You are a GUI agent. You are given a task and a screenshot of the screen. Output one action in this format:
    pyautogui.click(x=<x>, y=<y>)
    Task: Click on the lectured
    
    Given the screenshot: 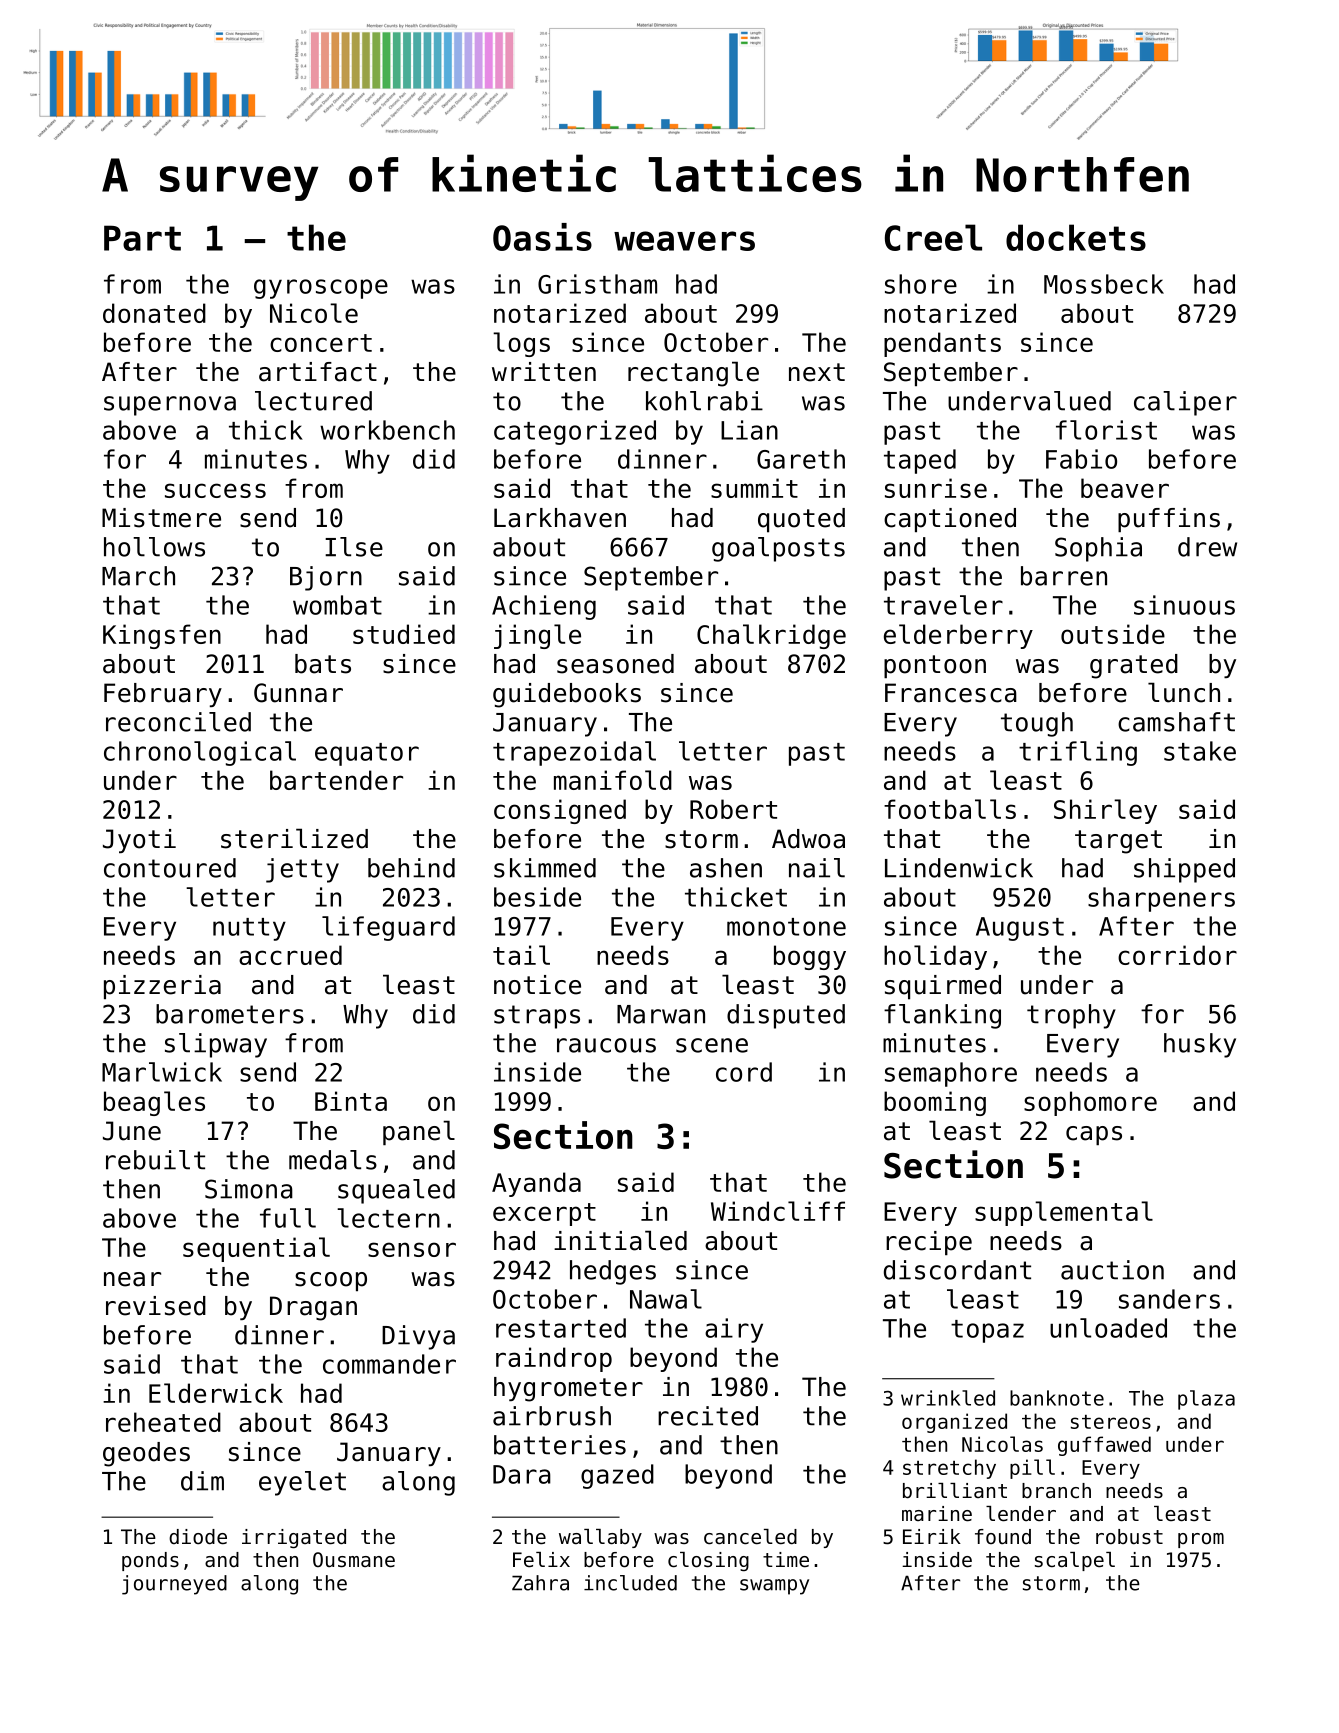 What is the action you would take?
    pyautogui.click(x=313, y=401)
